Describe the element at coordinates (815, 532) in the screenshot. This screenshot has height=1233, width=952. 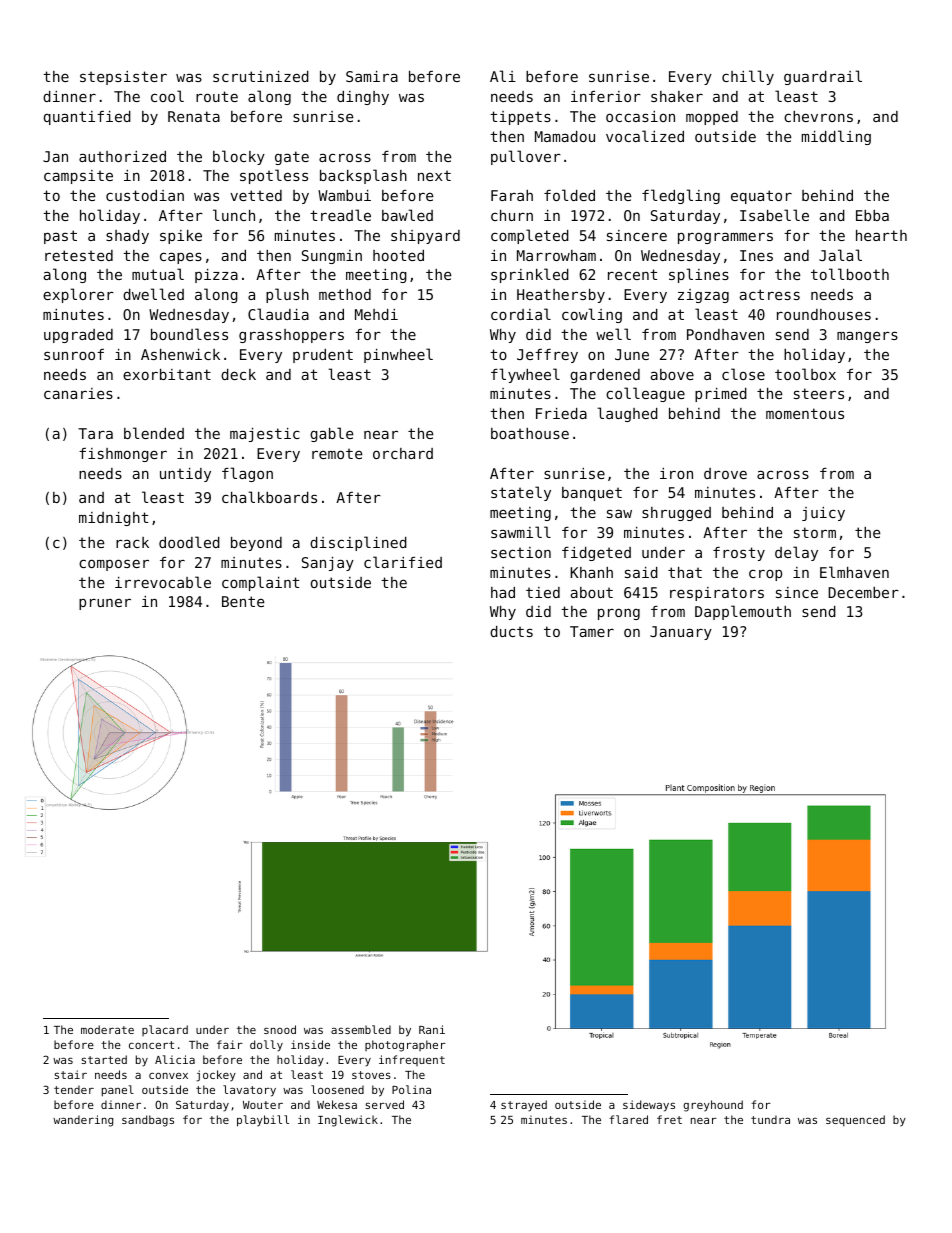
I see `storm` at that location.
